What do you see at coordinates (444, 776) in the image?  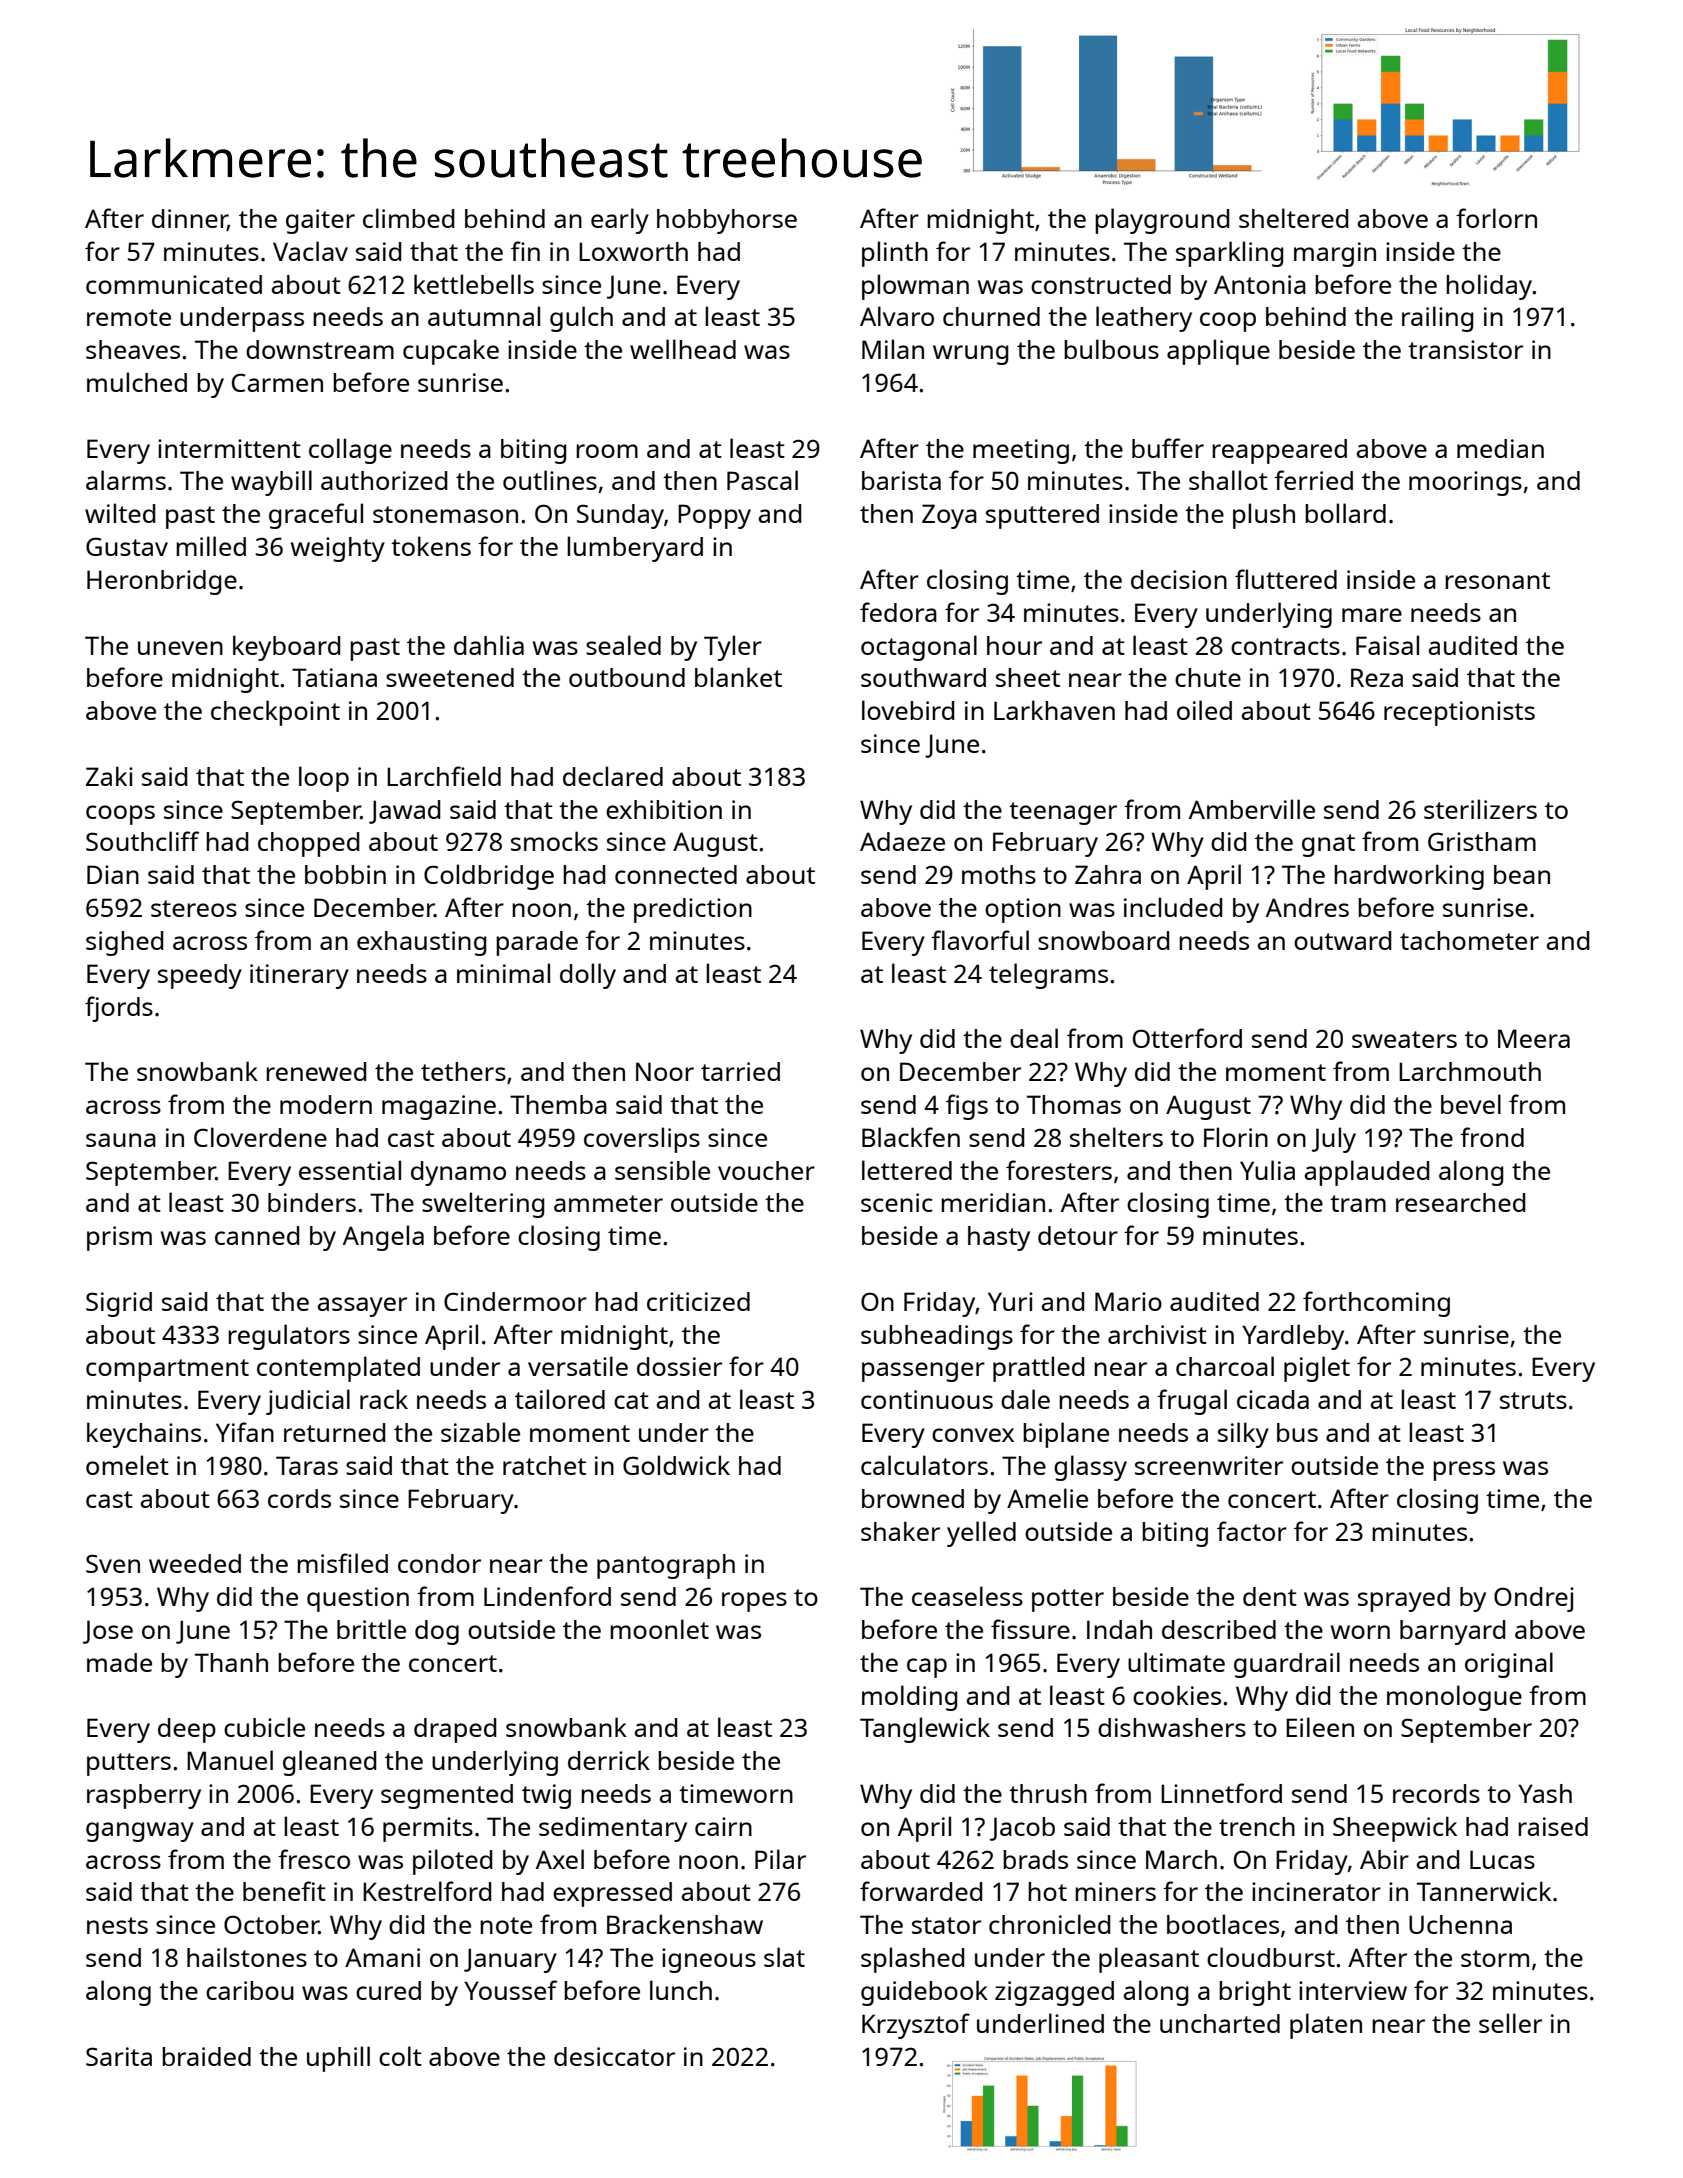 I see `Larchfield` at bounding box center [444, 776].
